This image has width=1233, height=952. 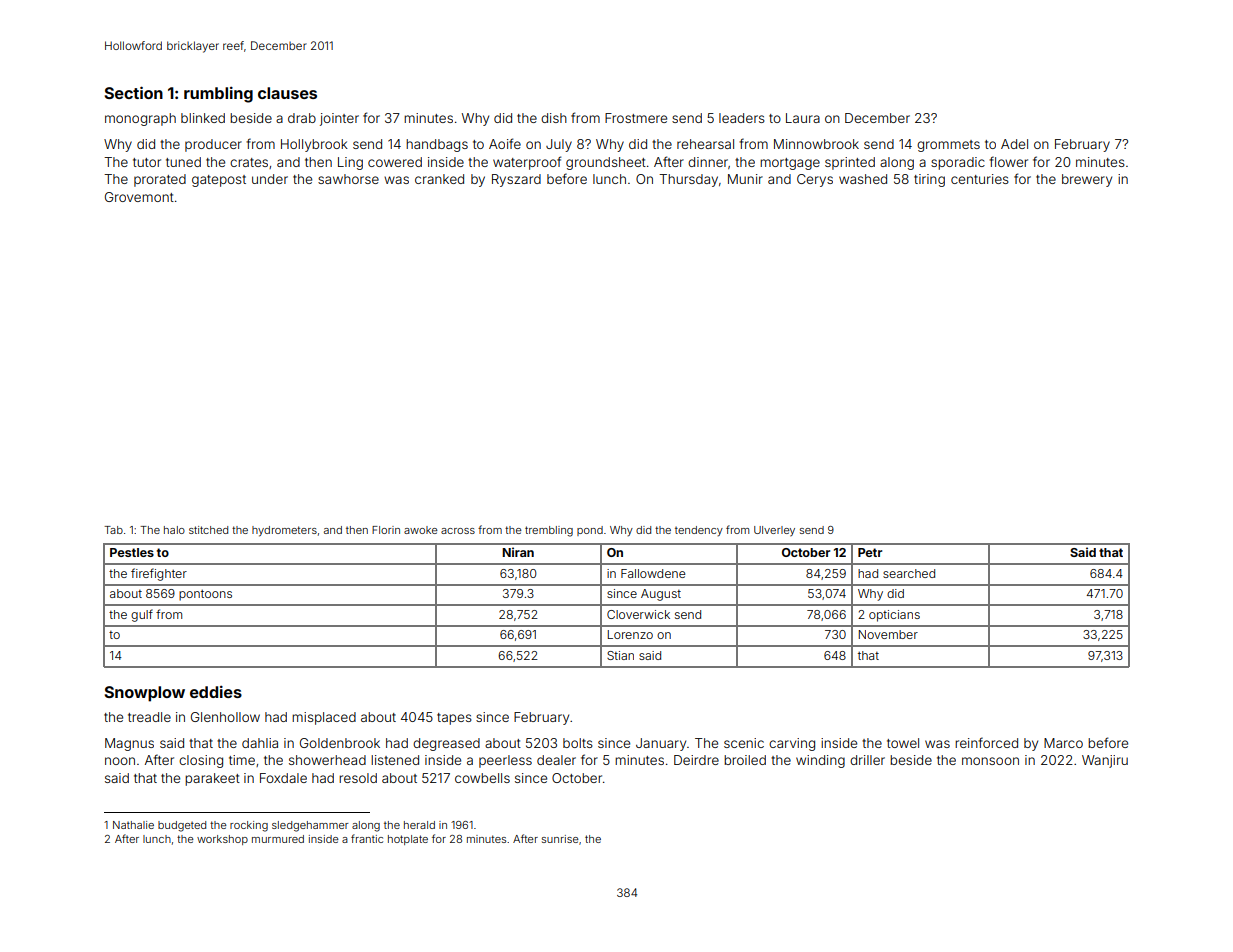 I want to click on tendency, so click(x=699, y=531).
